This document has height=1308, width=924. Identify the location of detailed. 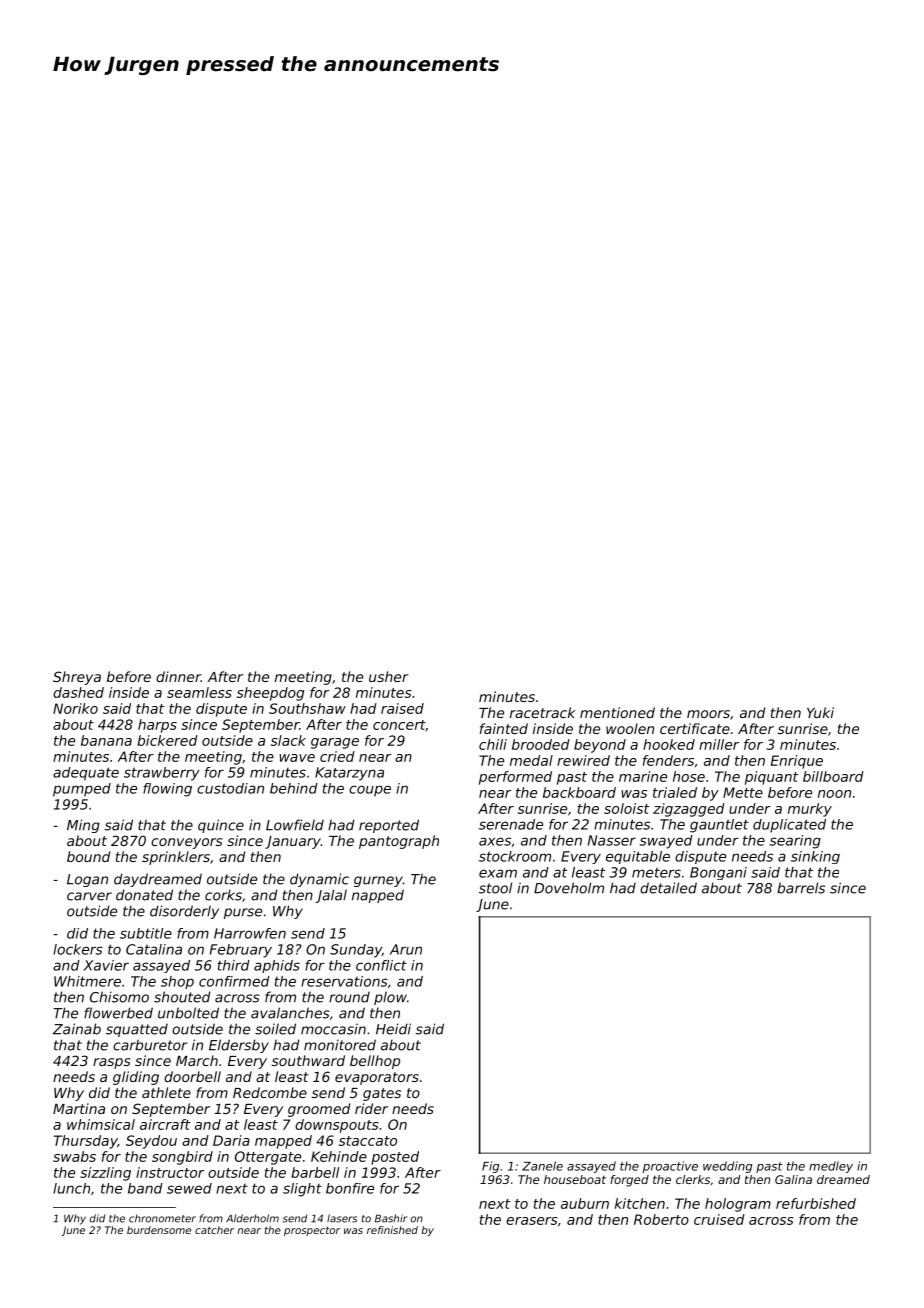
(668, 888).
